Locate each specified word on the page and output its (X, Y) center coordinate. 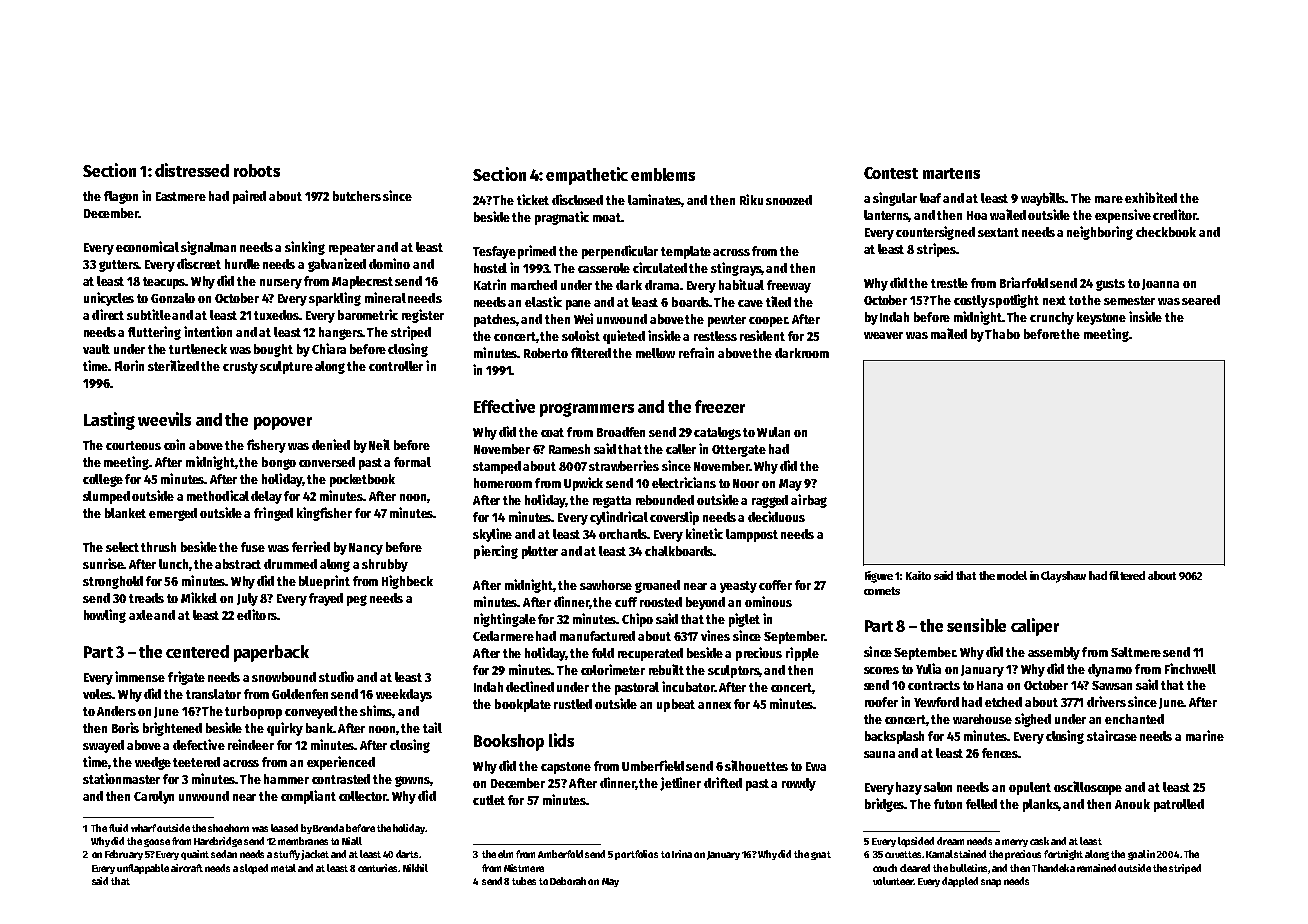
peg (357, 600)
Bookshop (509, 742)
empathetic (587, 176)
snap (991, 883)
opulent (1030, 788)
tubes (524, 881)
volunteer (893, 881)
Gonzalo (173, 298)
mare (1109, 199)
